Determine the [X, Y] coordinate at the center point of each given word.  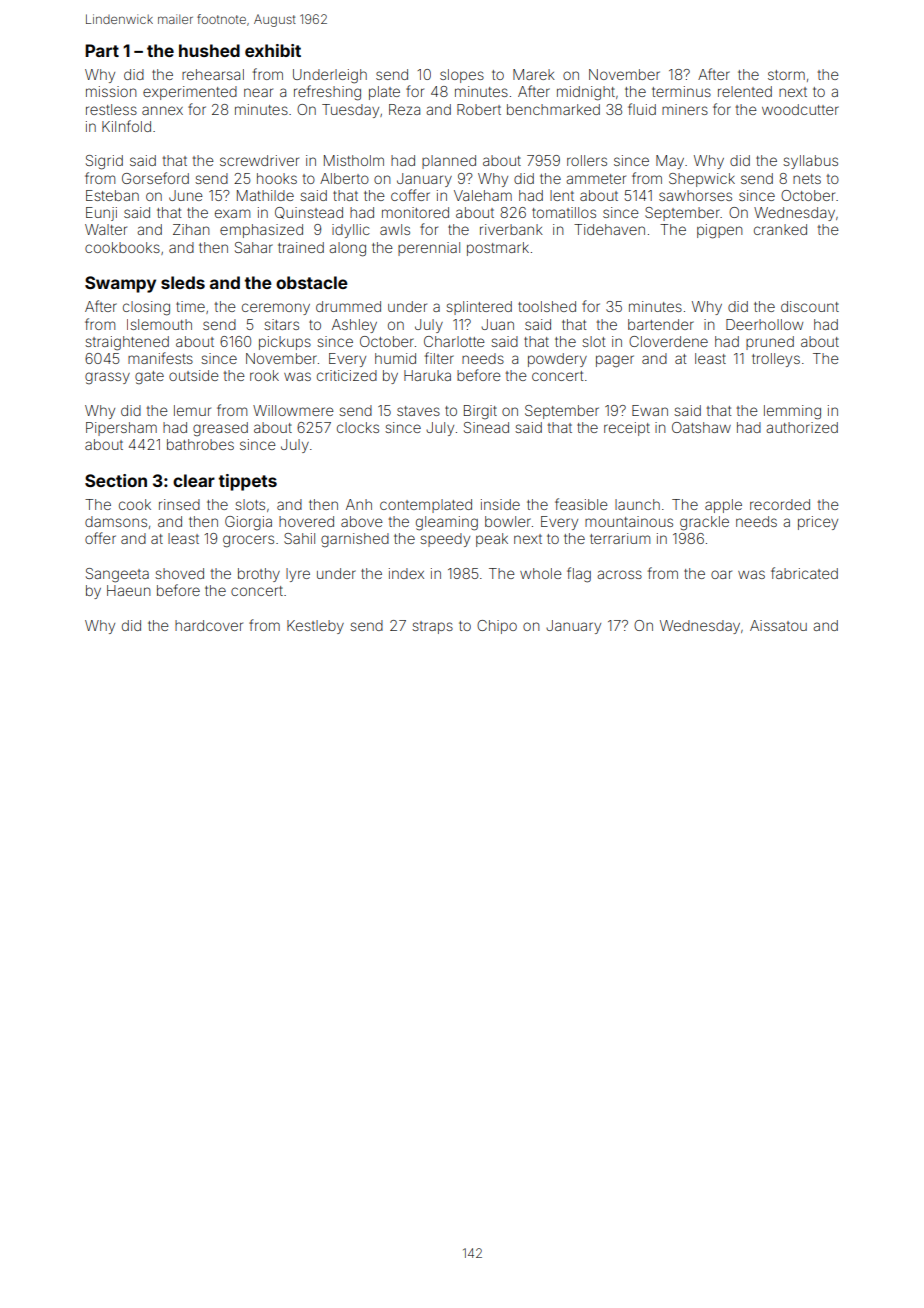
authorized [802, 427]
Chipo [497, 627]
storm [786, 75]
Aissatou [778, 625]
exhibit [273, 50]
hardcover [209, 625]
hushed [209, 50]
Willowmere [293, 410]
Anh [359, 504]
